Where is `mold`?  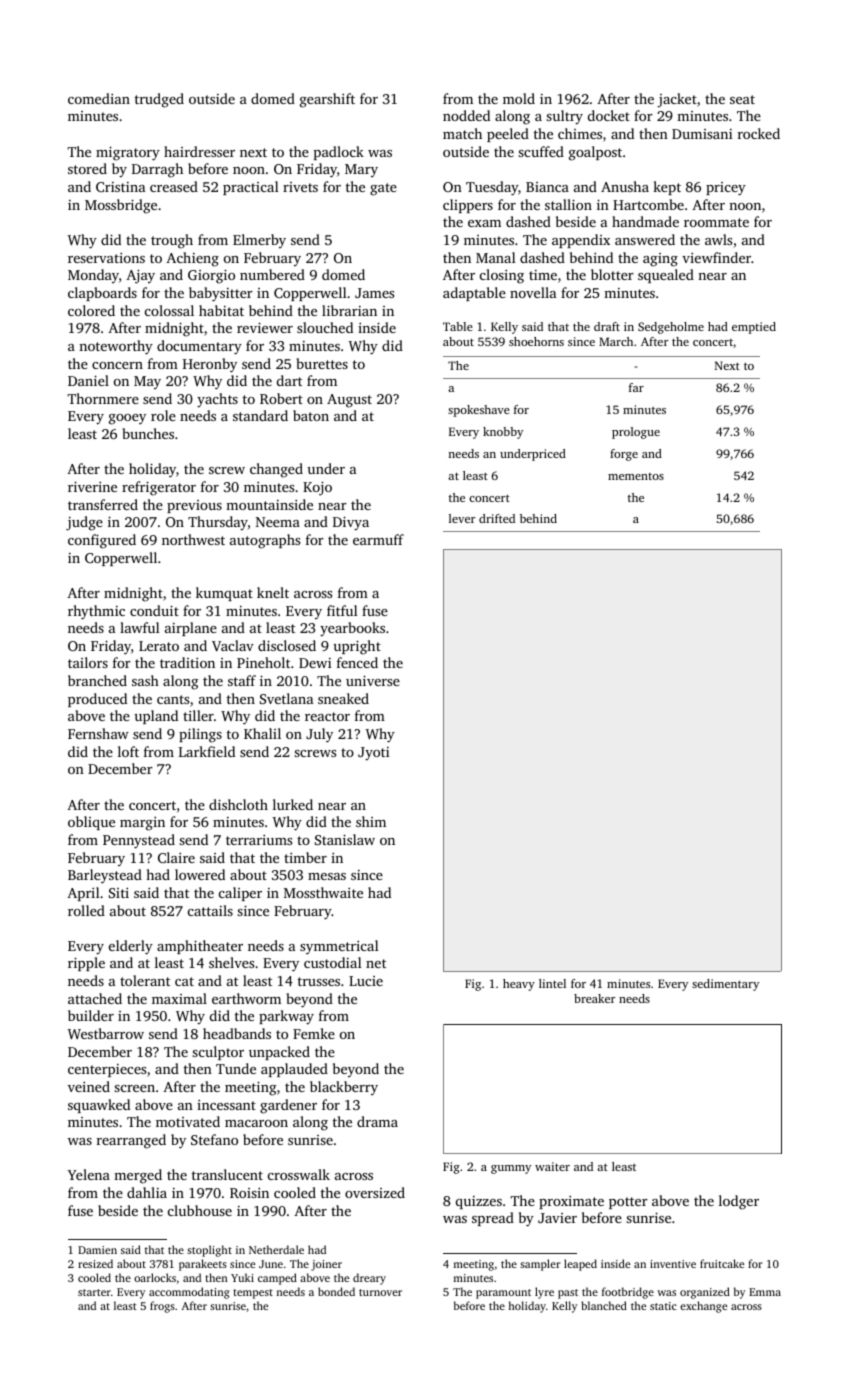
mold is located at coordinates (519, 98).
